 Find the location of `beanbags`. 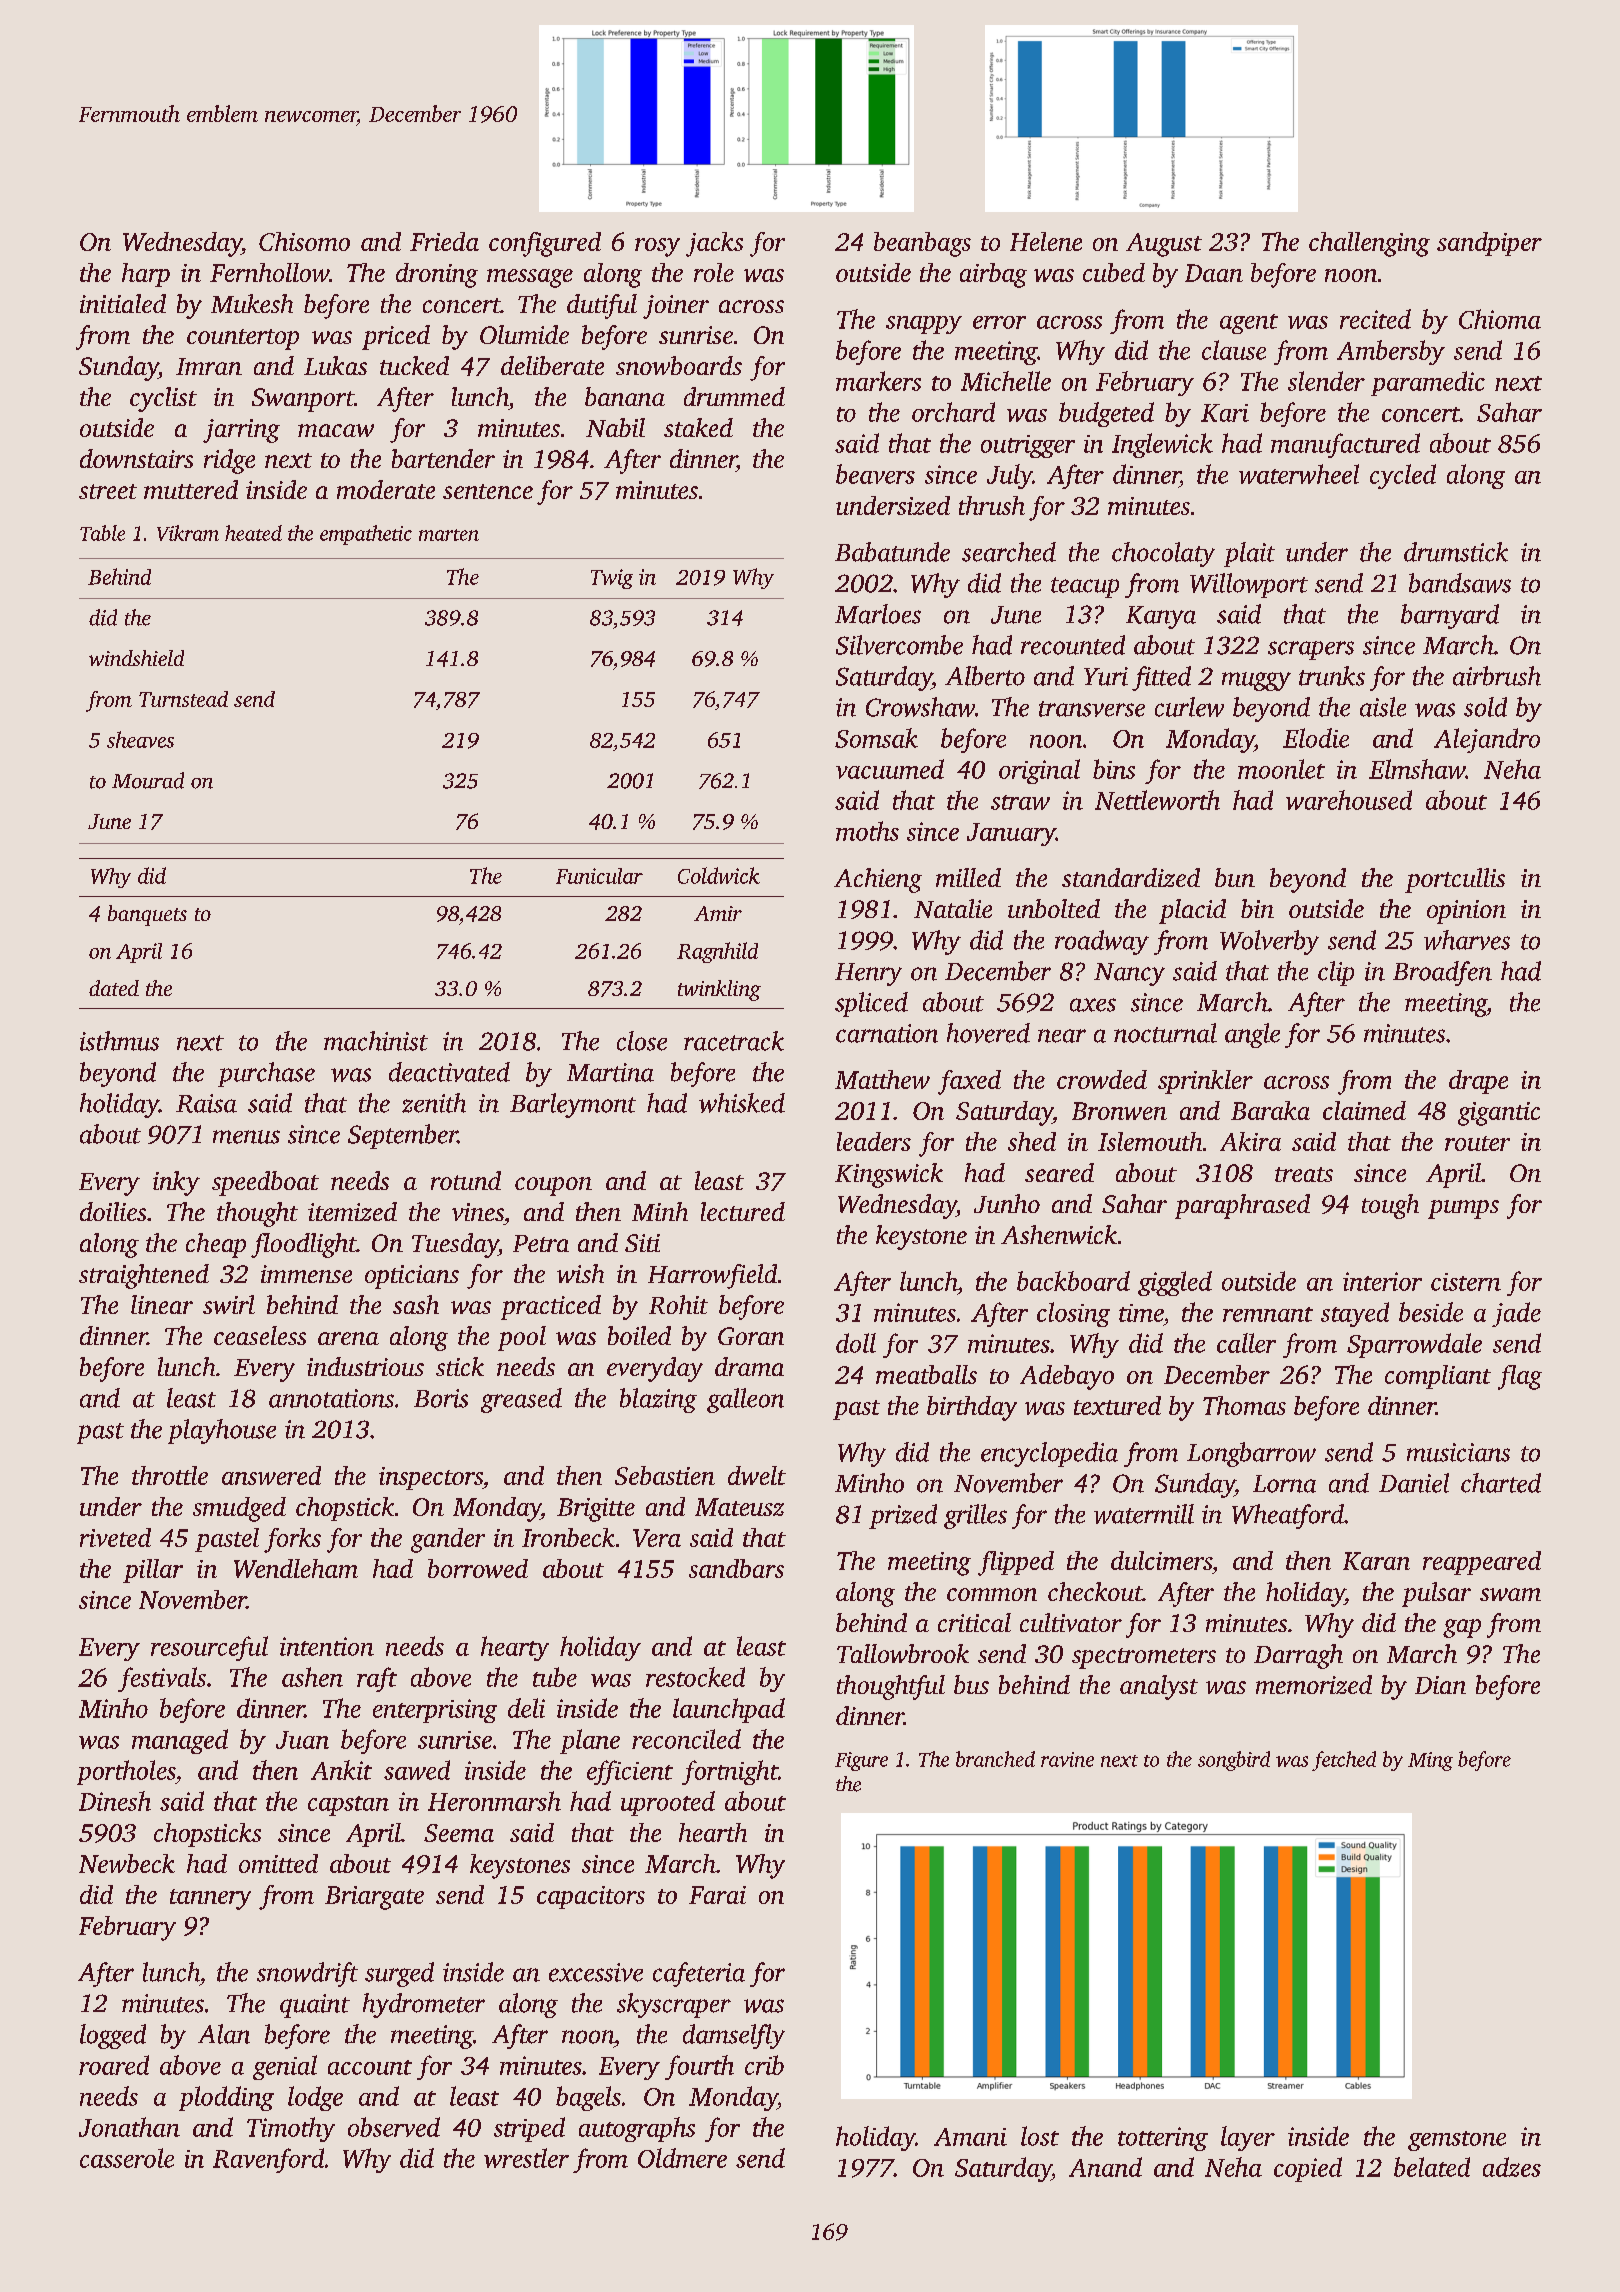

beanbags is located at coordinates (922, 244).
